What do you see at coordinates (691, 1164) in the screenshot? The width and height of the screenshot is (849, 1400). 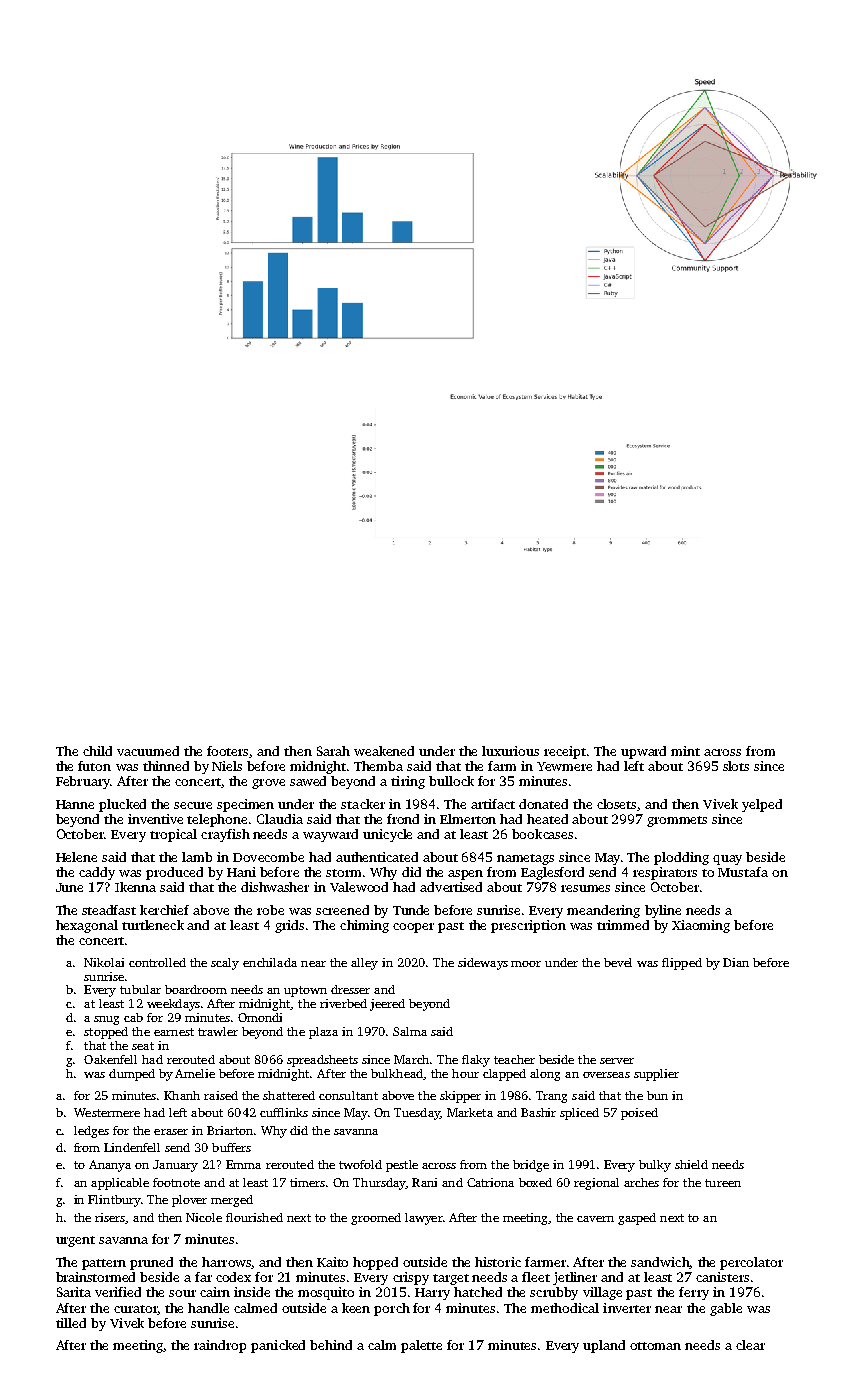 I see `shield` at bounding box center [691, 1164].
